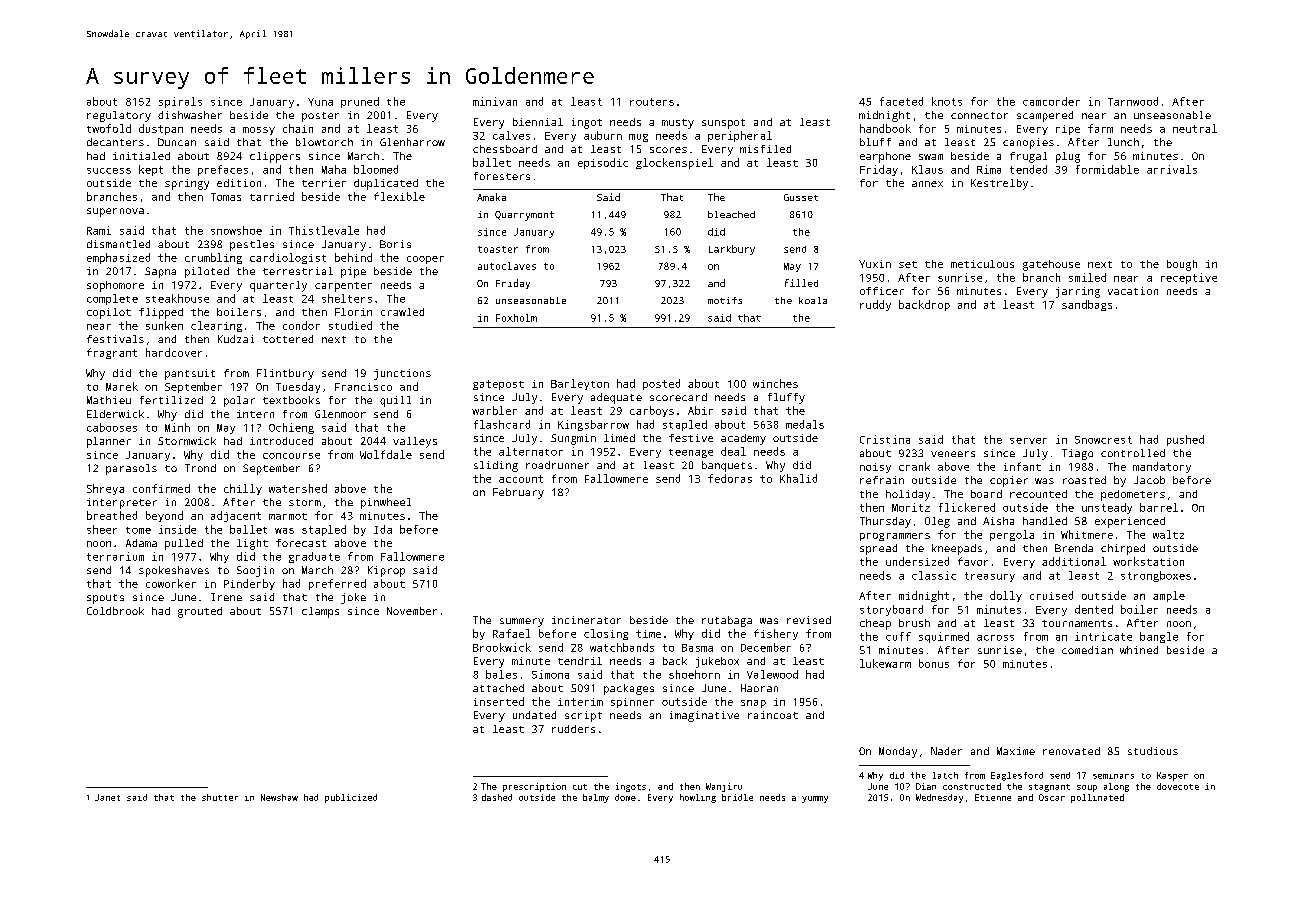  What do you see at coordinates (725, 300) in the page?
I see `motifs` at bounding box center [725, 300].
